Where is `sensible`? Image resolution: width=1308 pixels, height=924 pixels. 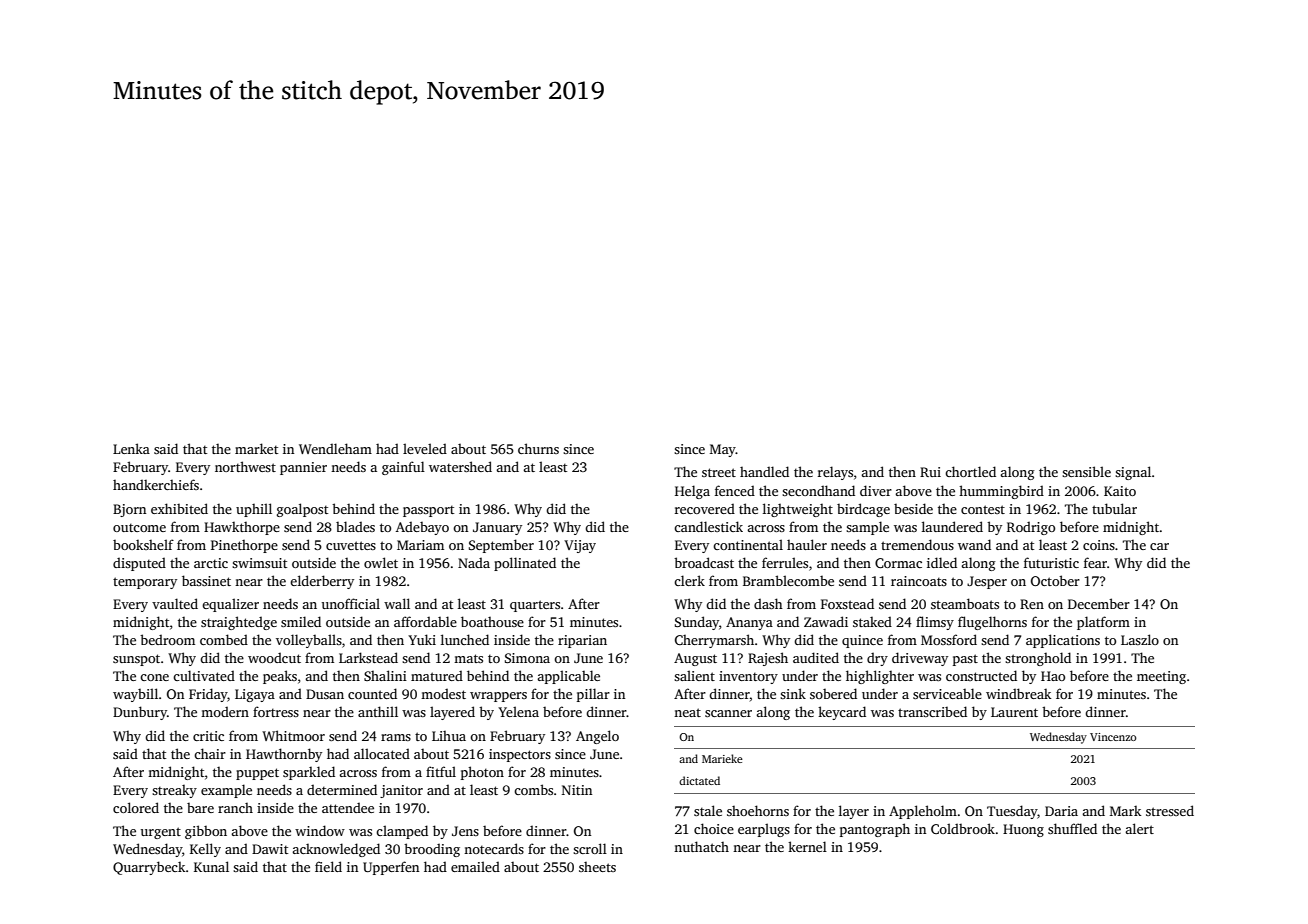
sensible is located at coordinates (1086, 471).
